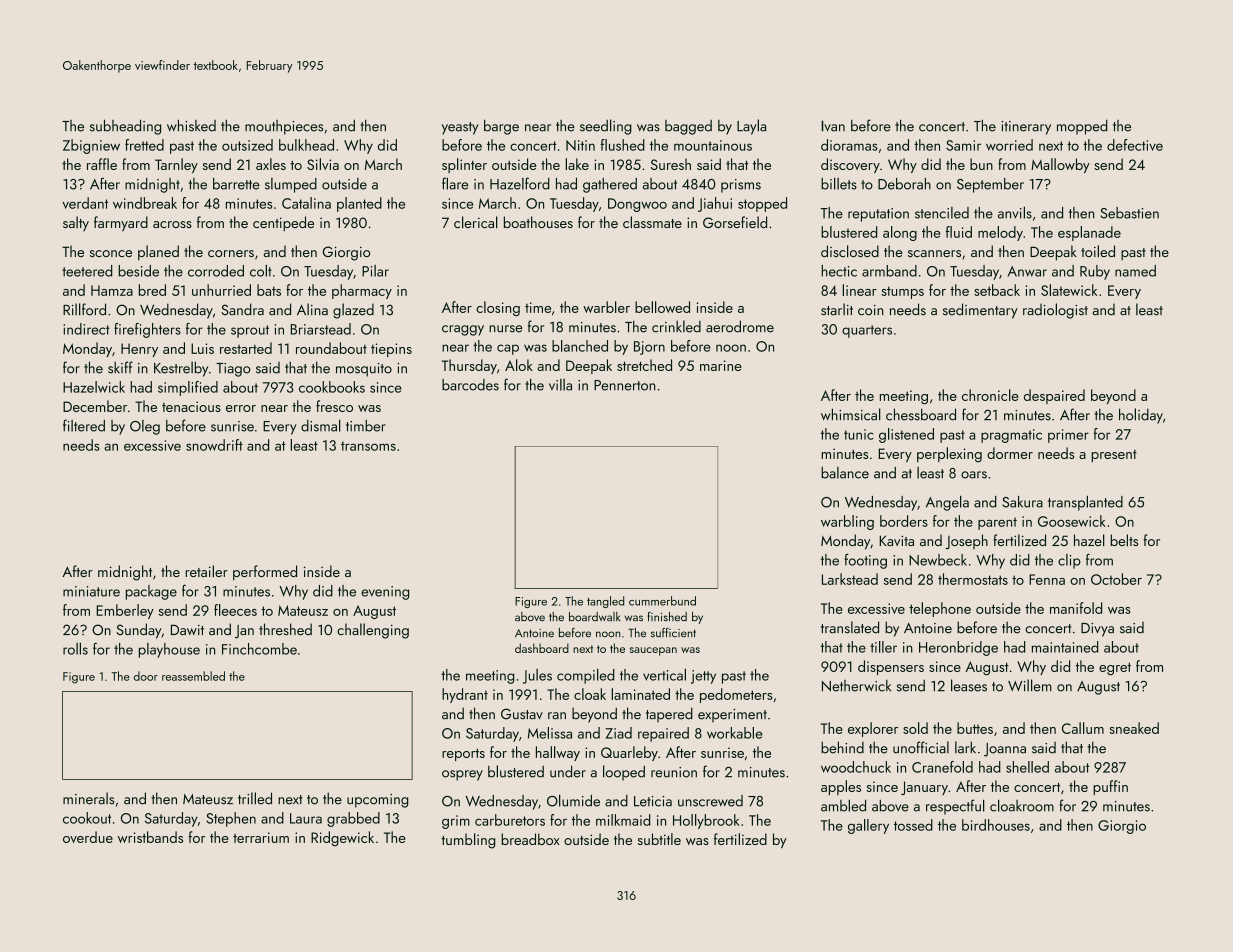 The height and width of the image is (952, 1233). I want to click on warbling, so click(847, 522).
